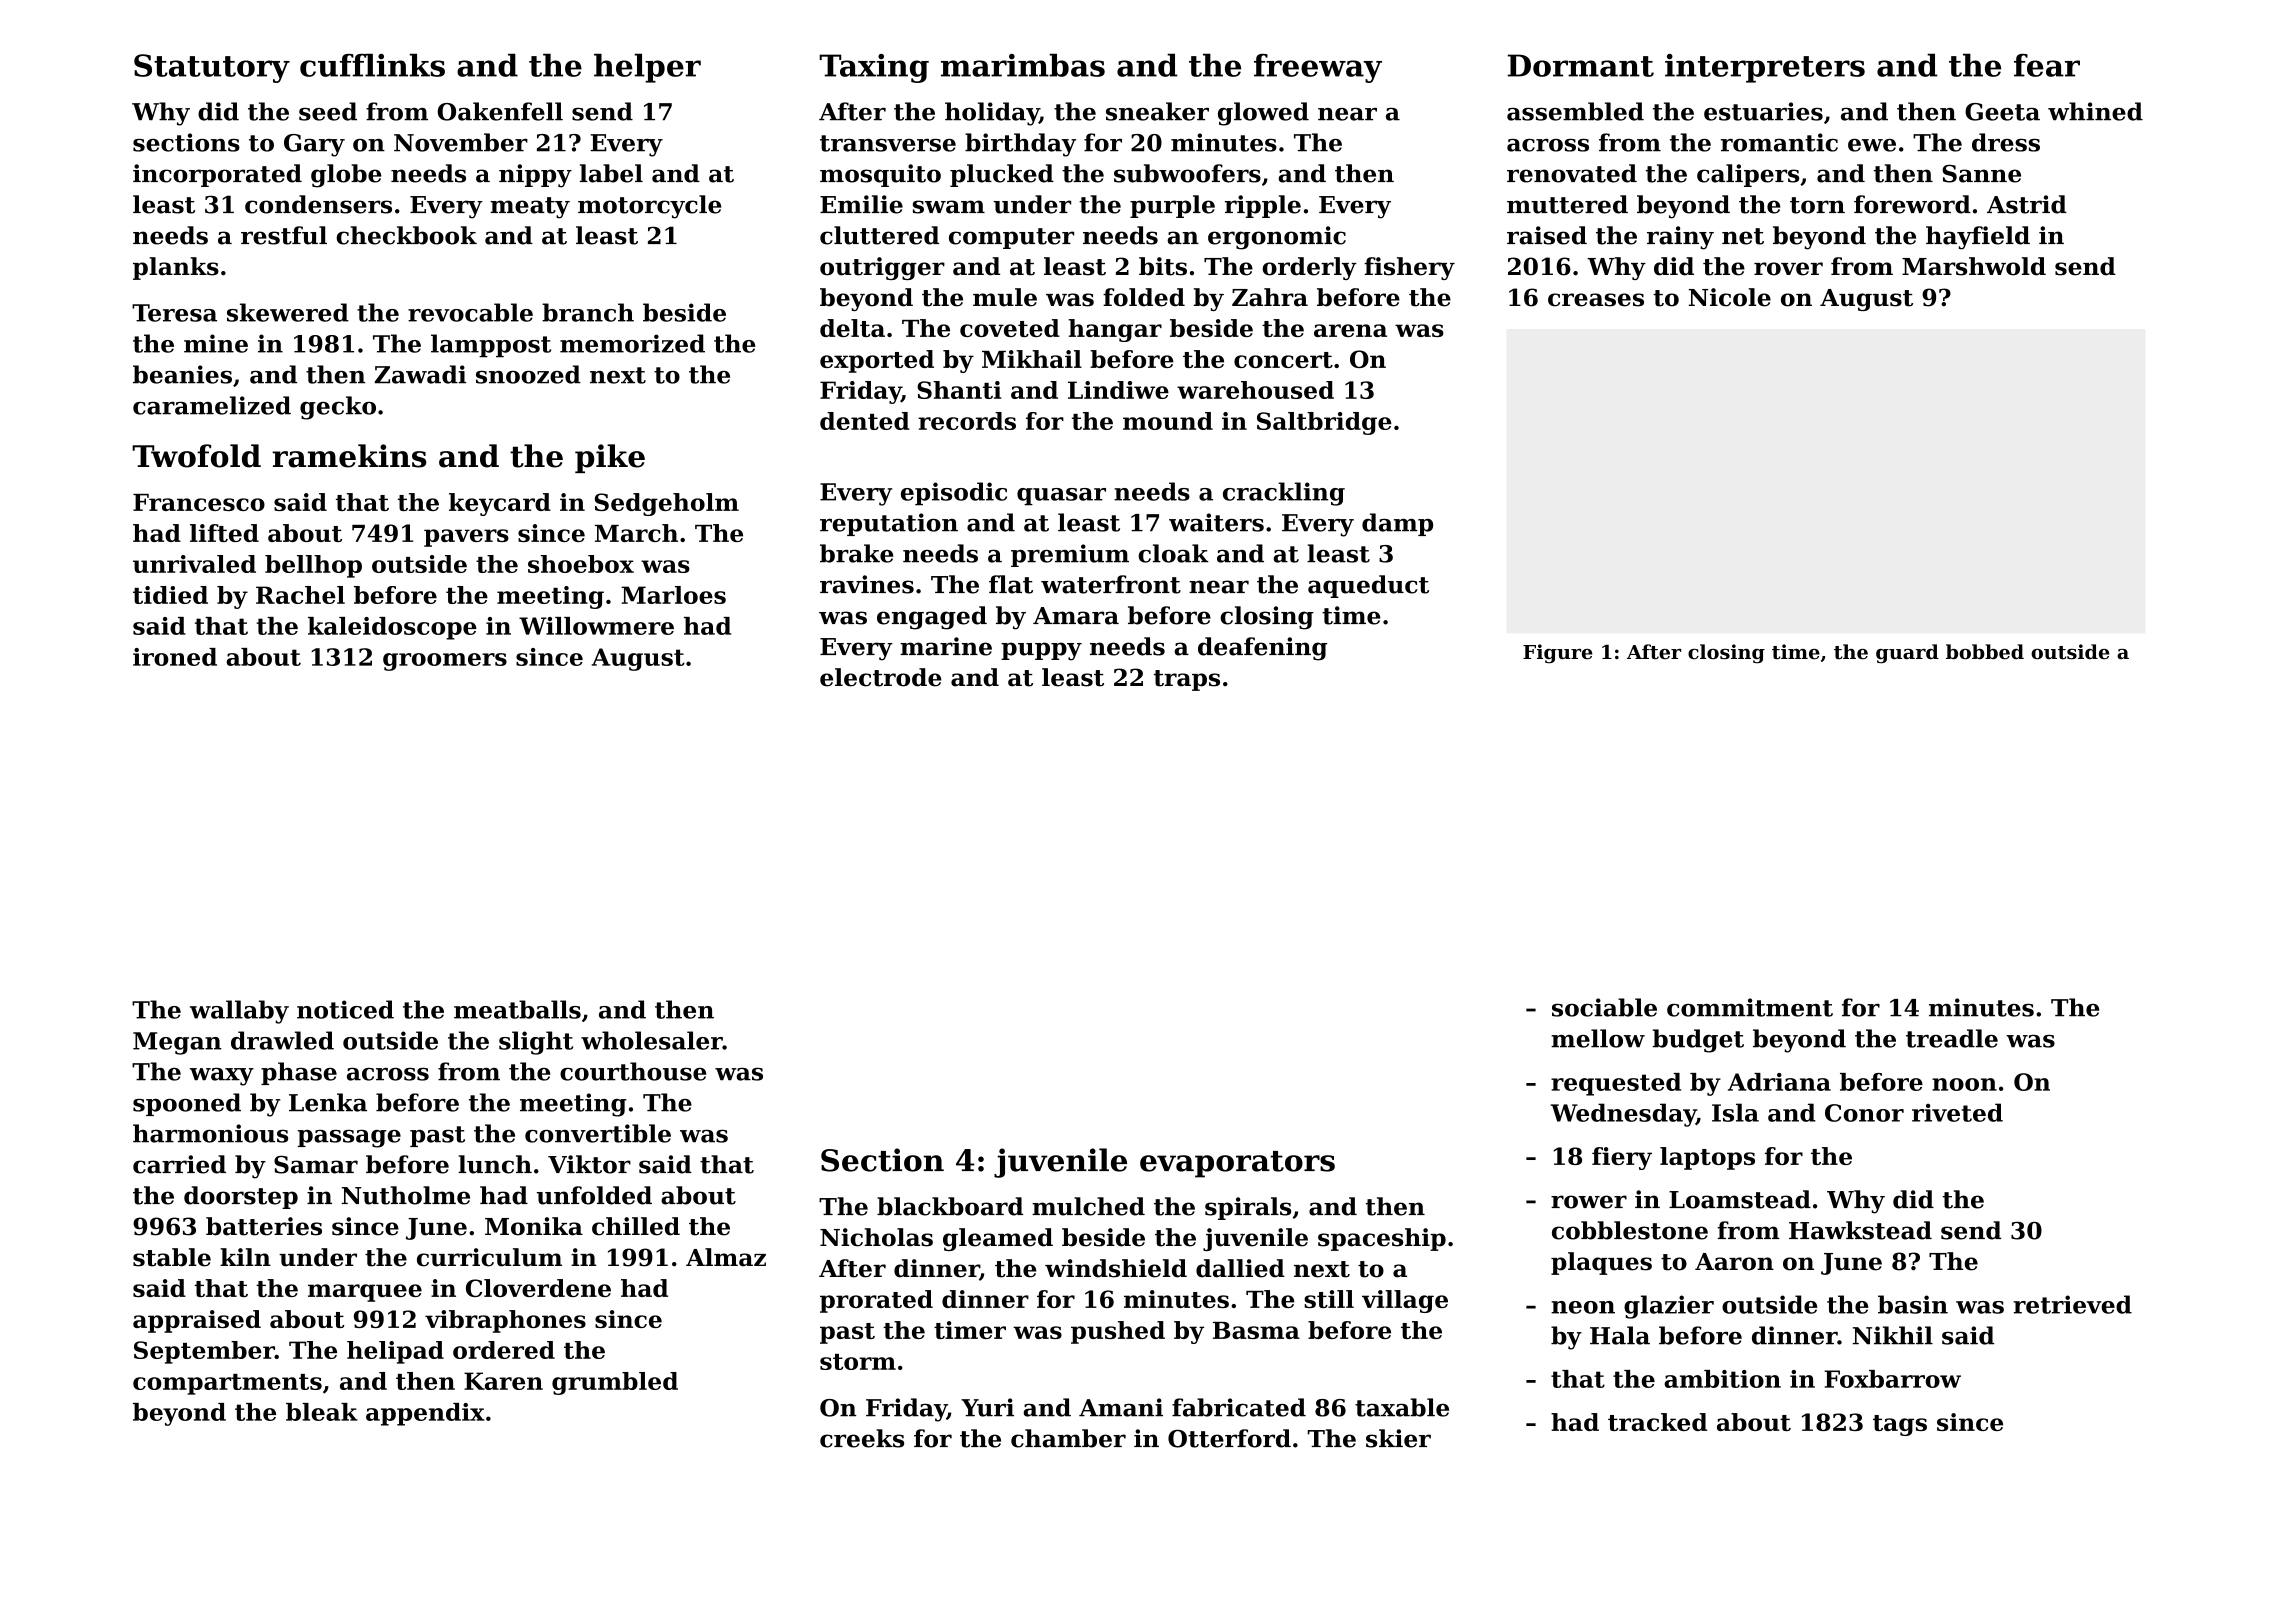 The height and width of the page is (1611, 2278). What do you see at coordinates (1318, 68) in the page?
I see `freeway` at bounding box center [1318, 68].
